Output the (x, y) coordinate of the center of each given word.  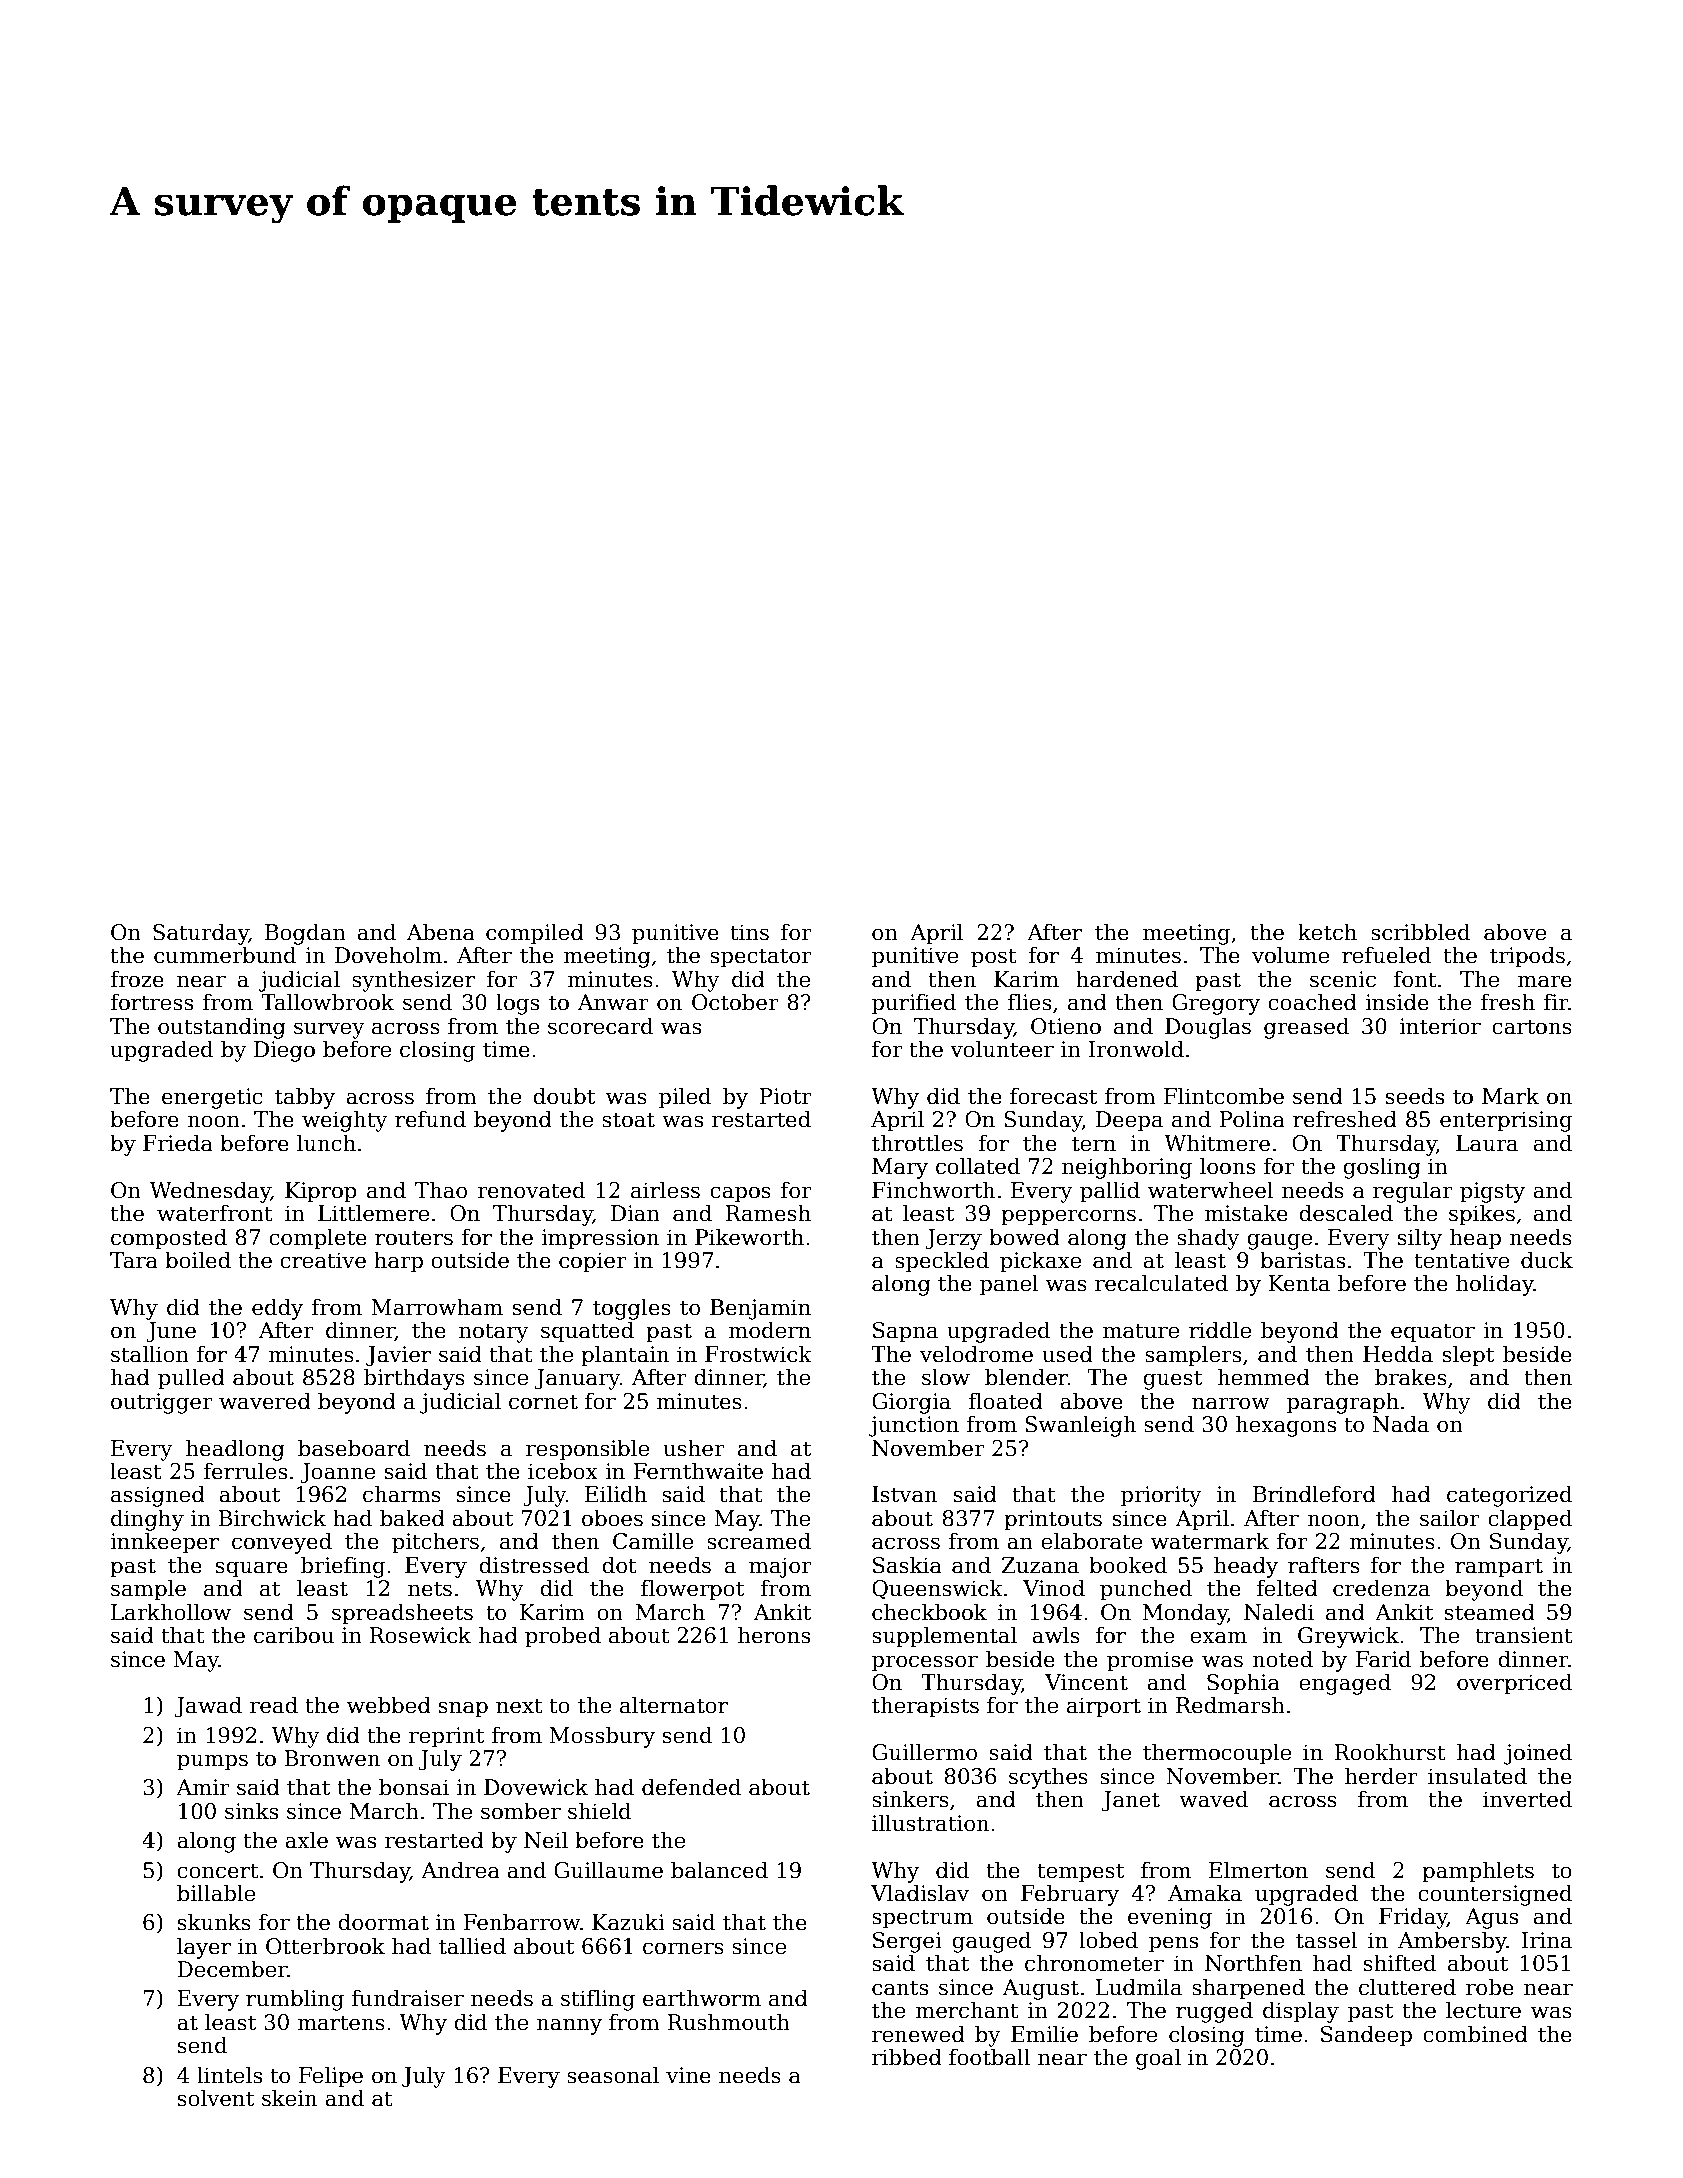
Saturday (201, 934)
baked (412, 1518)
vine (688, 2075)
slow (946, 1377)
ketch (1327, 932)
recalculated (1161, 1283)
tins (749, 932)
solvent (216, 2098)
